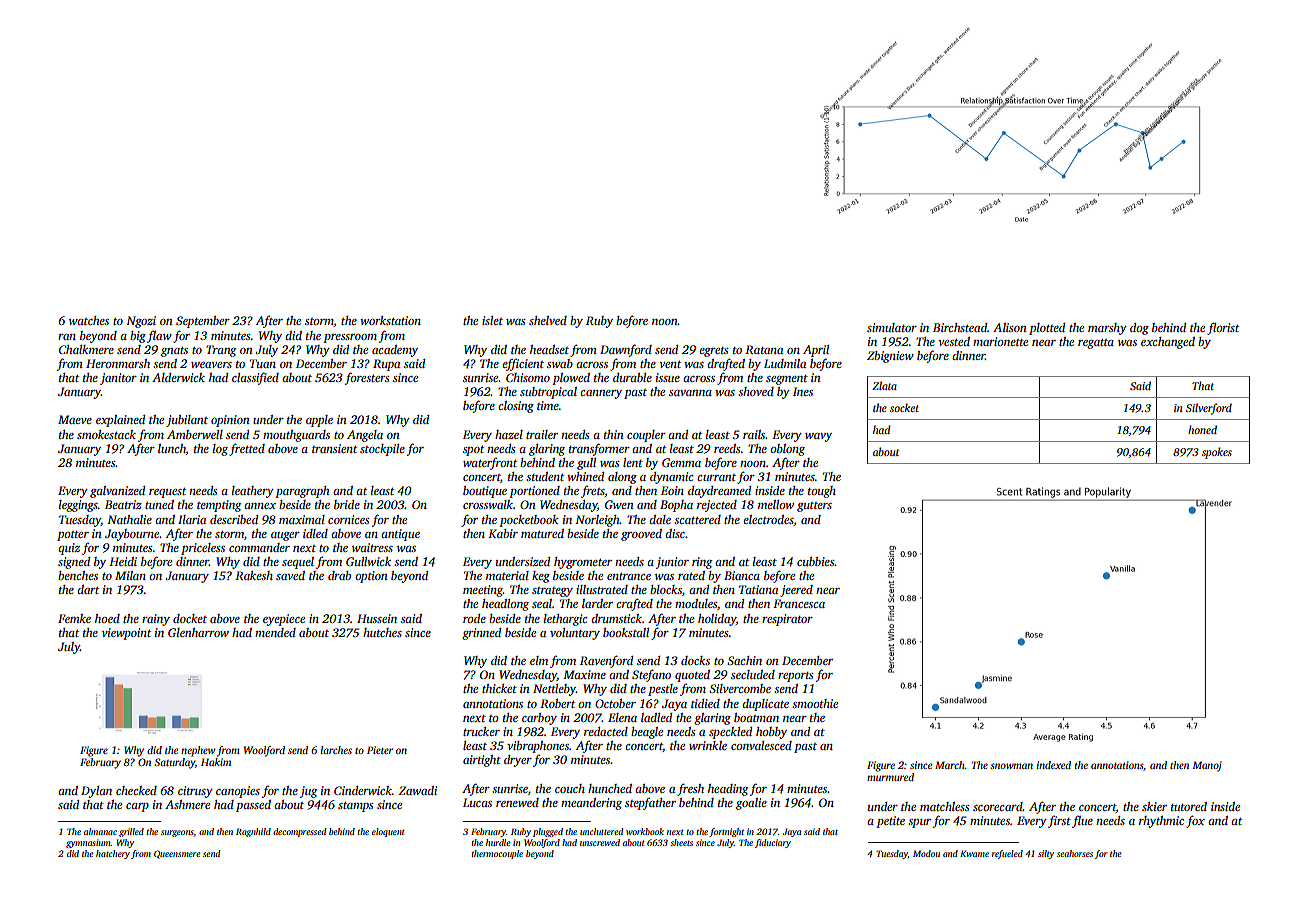 The image size is (1308, 924). Describe the element at coordinates (74, 618) in the document. I see `Femke` at that location.
